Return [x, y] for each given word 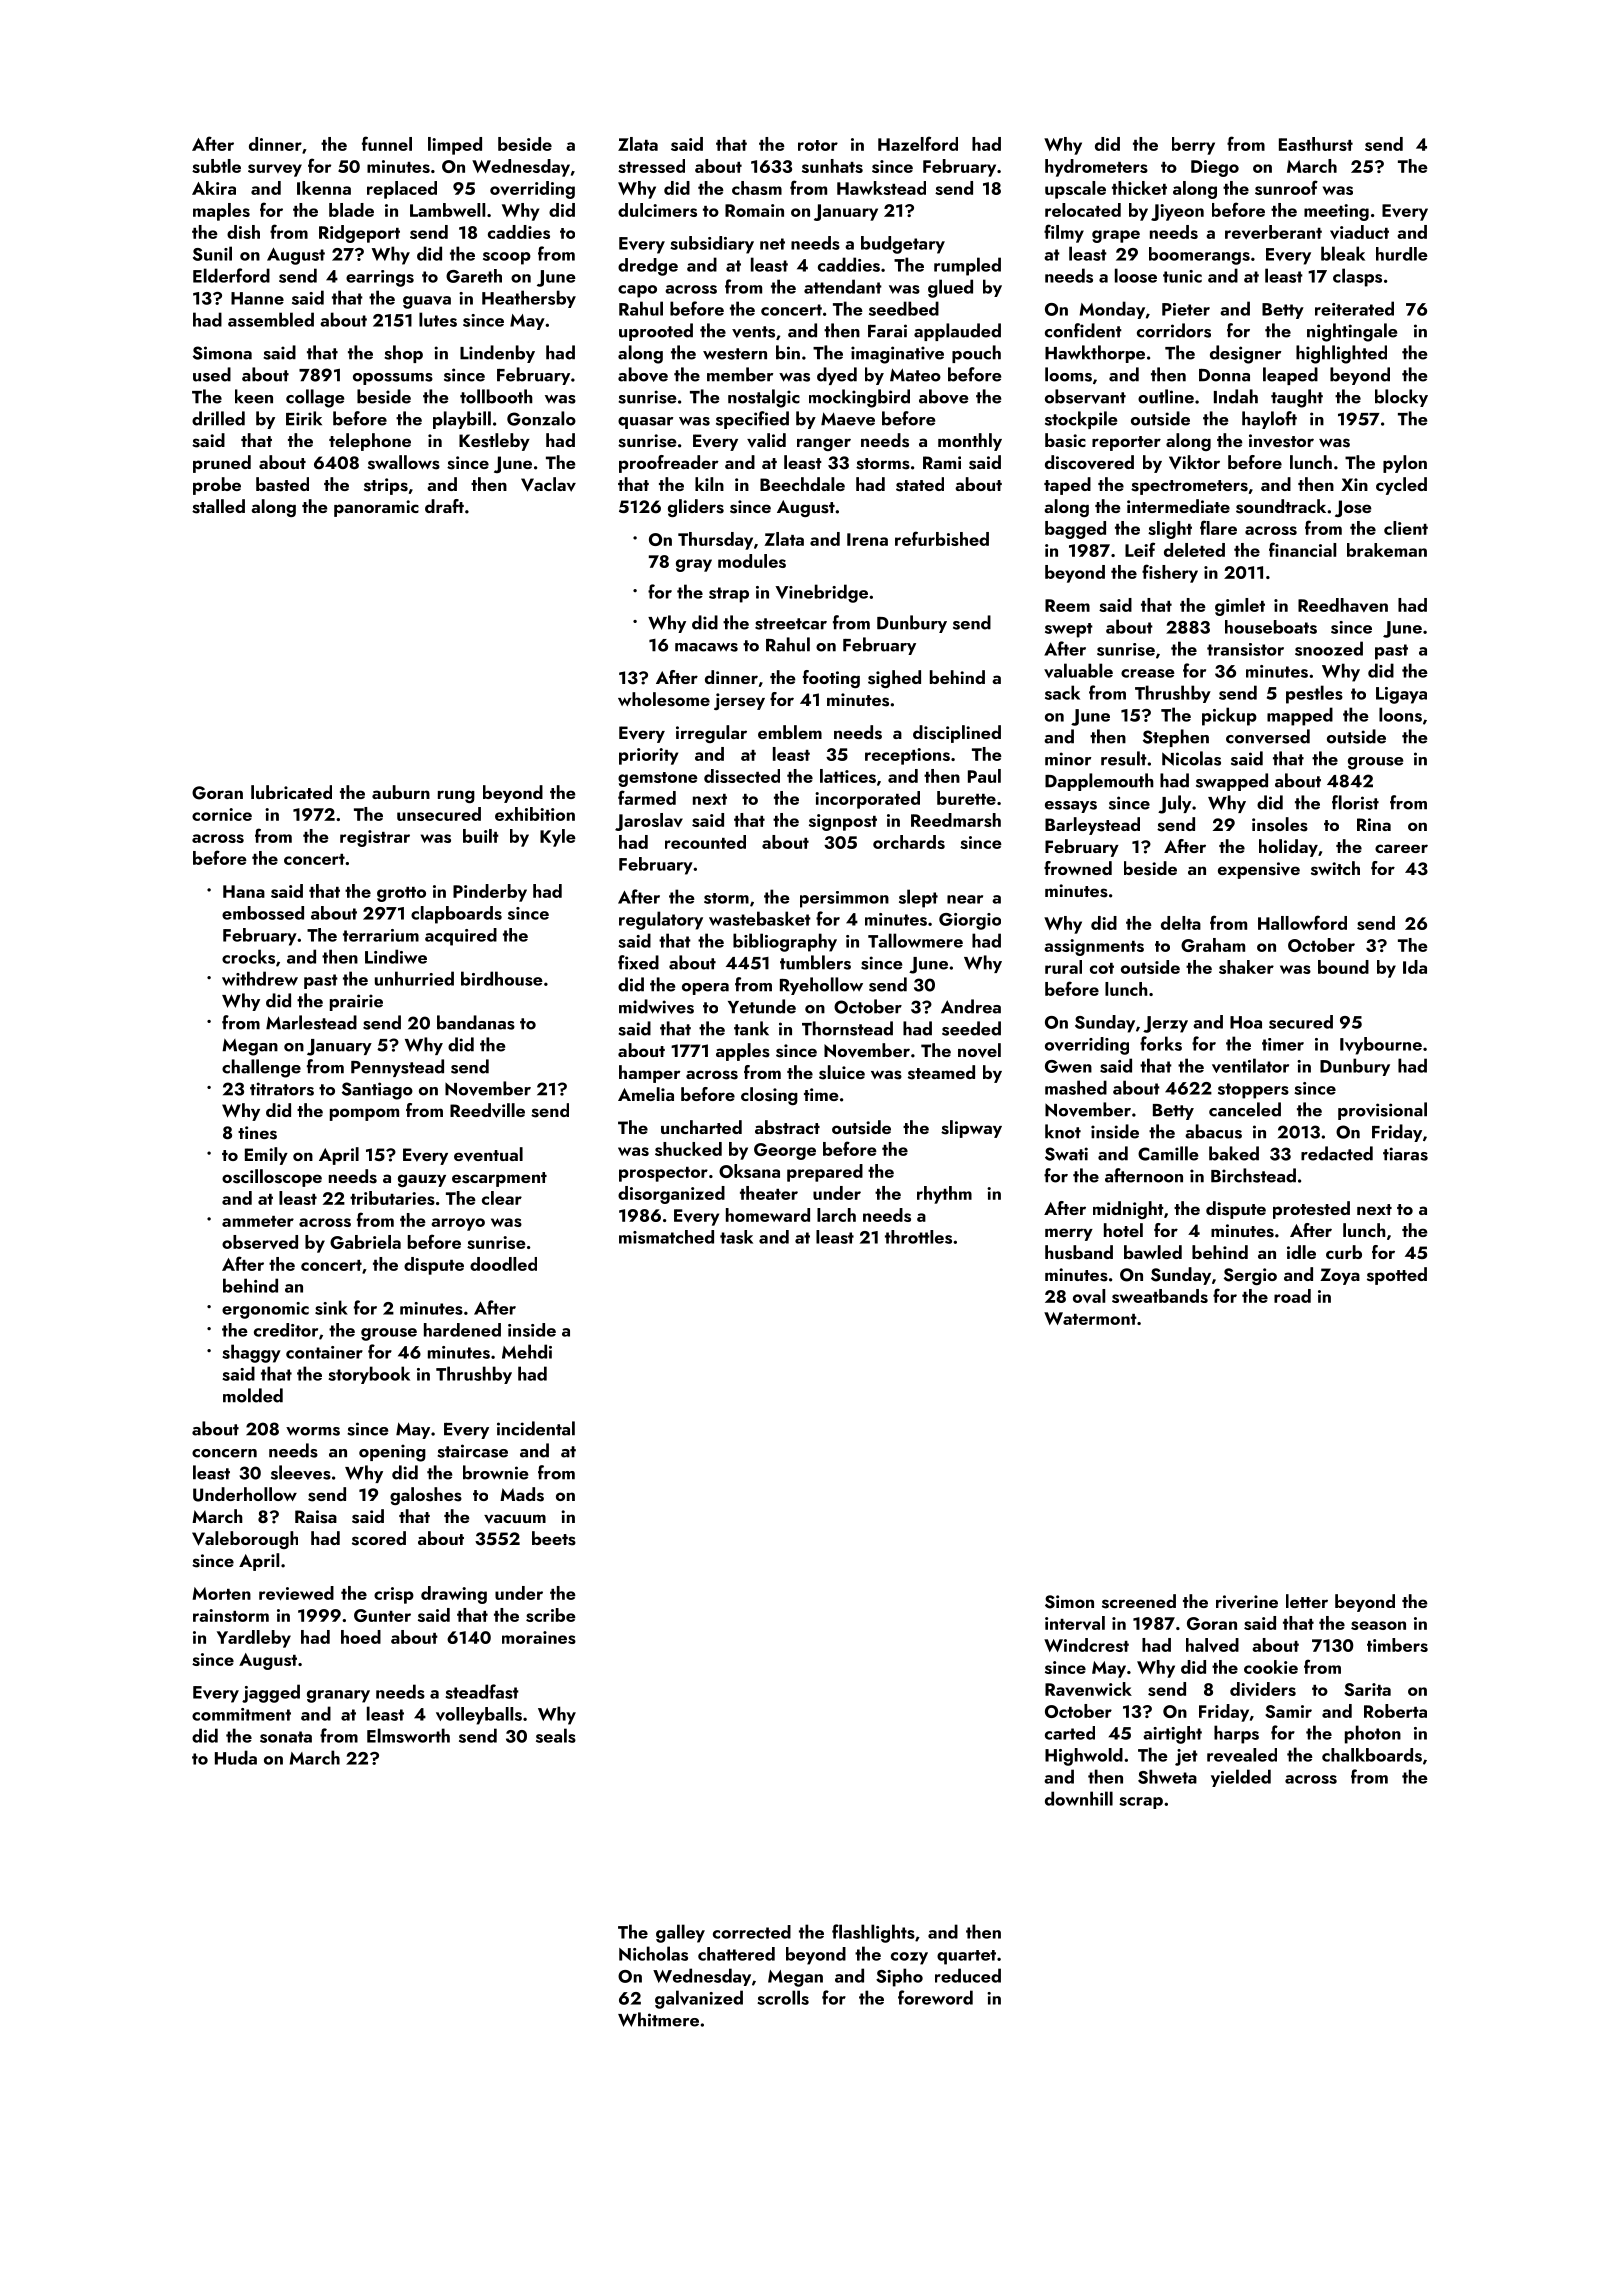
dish [243, 232]
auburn [401, 792]
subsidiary [712, 245]
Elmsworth [408, 1735]
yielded [1241, 1778]
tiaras [1405, 1154]
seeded [971, 1028]
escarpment [499, 1179]
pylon [1405, 464]
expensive [1259, 870]
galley [680, 1933]
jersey [739, 701]
